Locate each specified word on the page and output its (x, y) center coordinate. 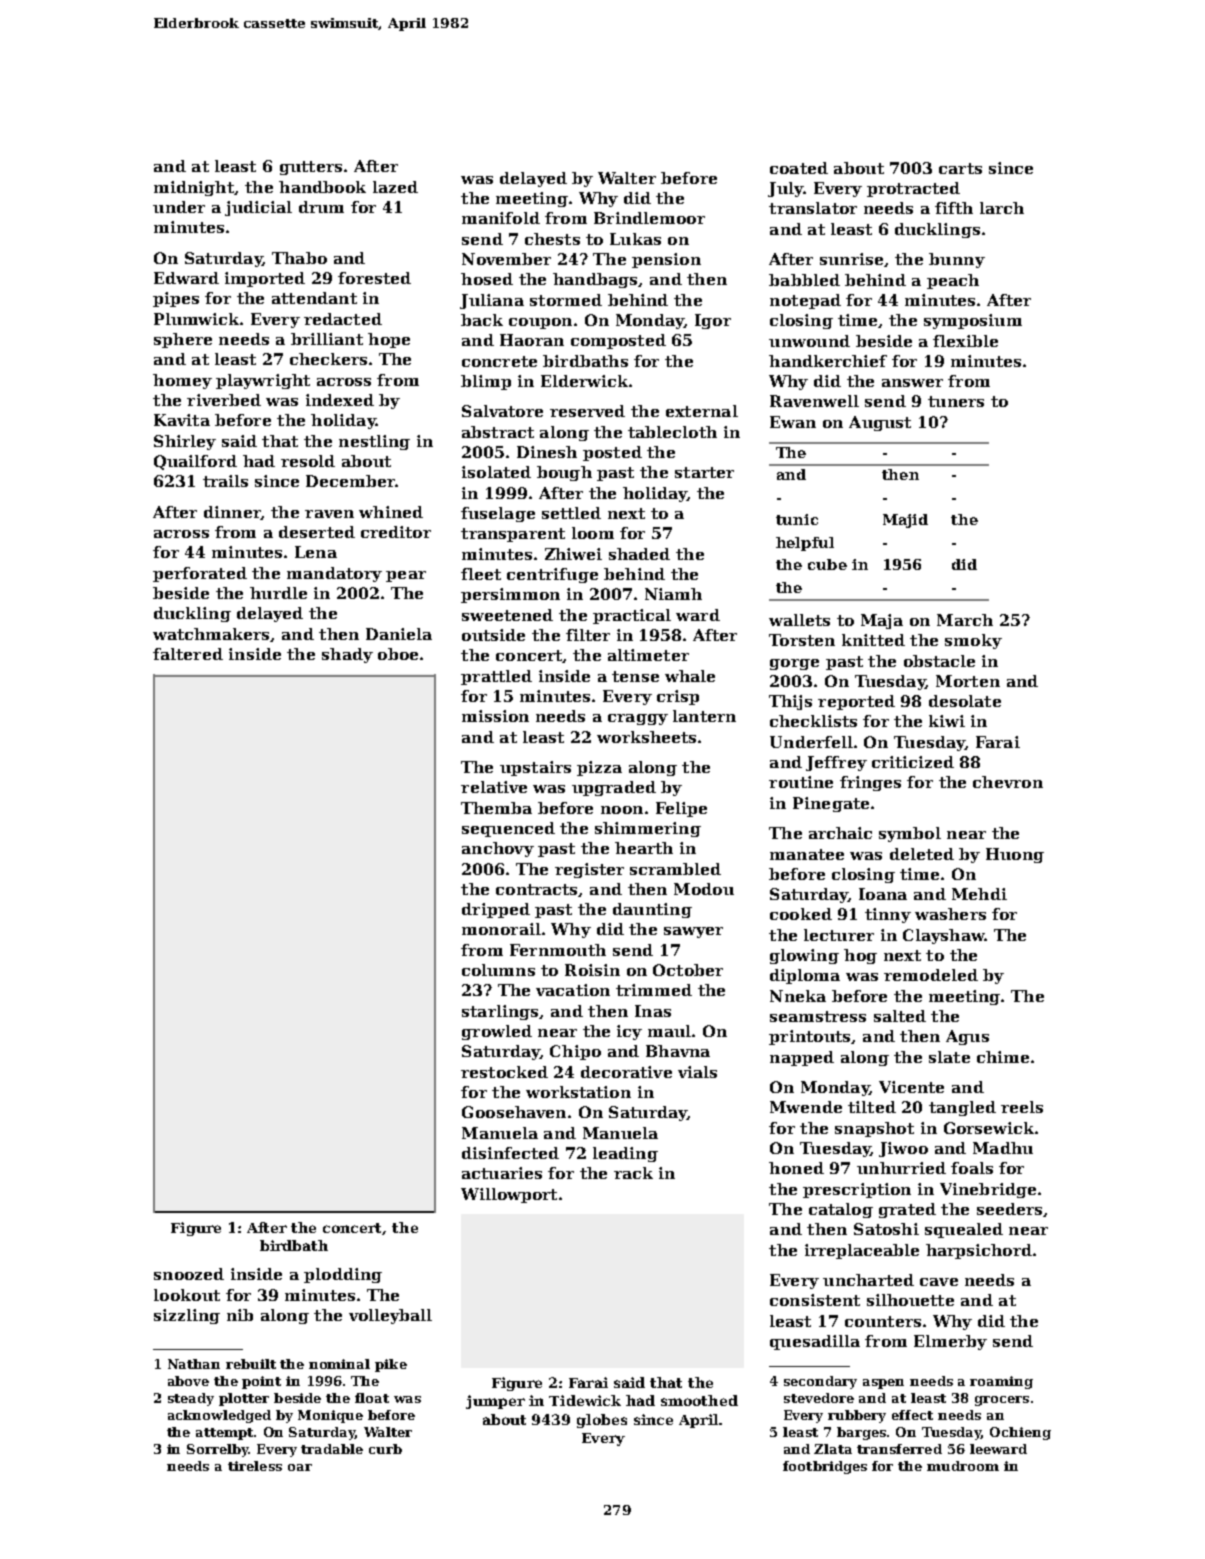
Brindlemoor (649, 218)
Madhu (1003, 1148)
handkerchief (828, 361)
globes (602, 1421)
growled (497, 1032)
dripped (496, 910)
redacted (343, 319)
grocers (1002, 1401)
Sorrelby (218, 1450)
